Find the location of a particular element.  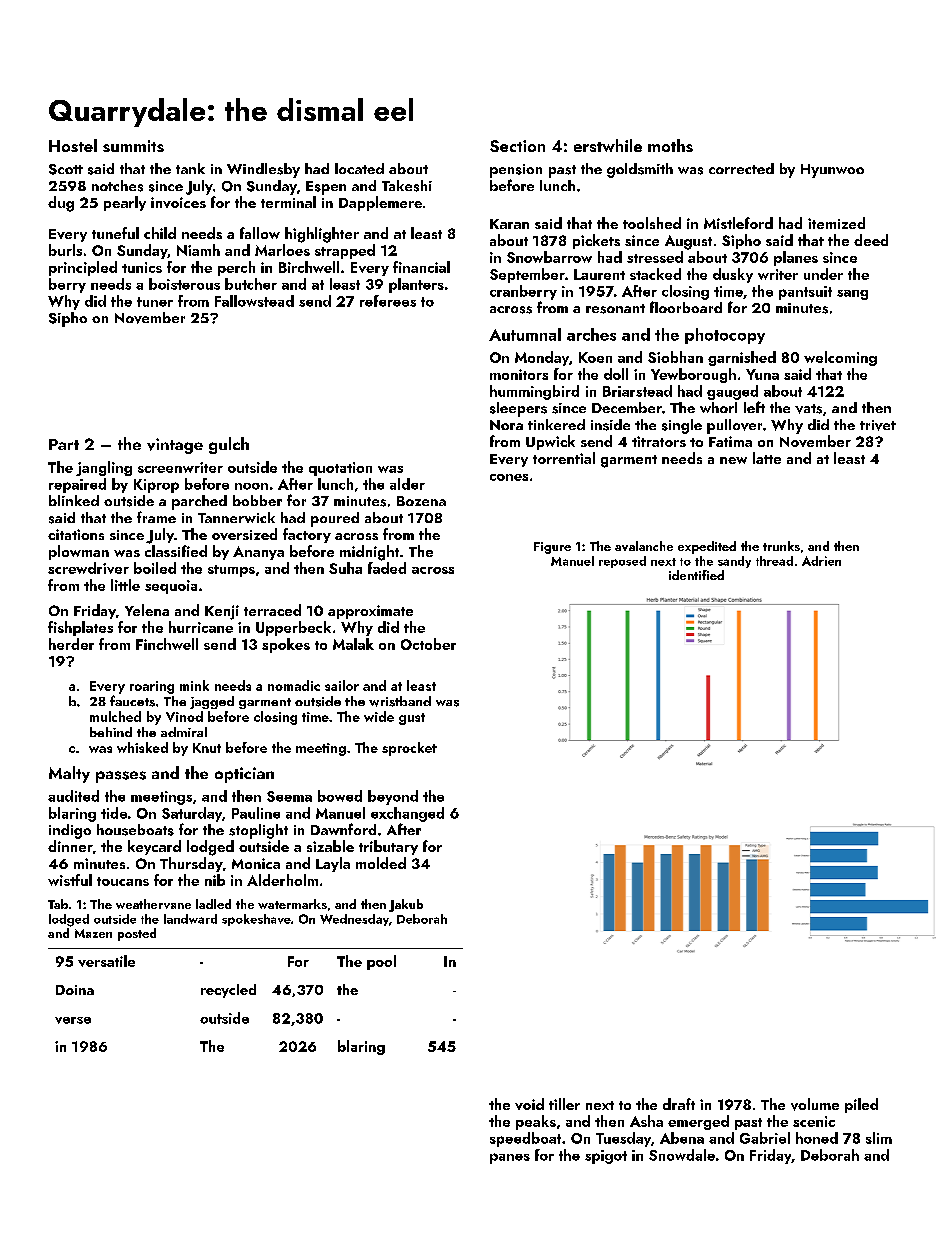

poured is located at coordinates (335, 519).
